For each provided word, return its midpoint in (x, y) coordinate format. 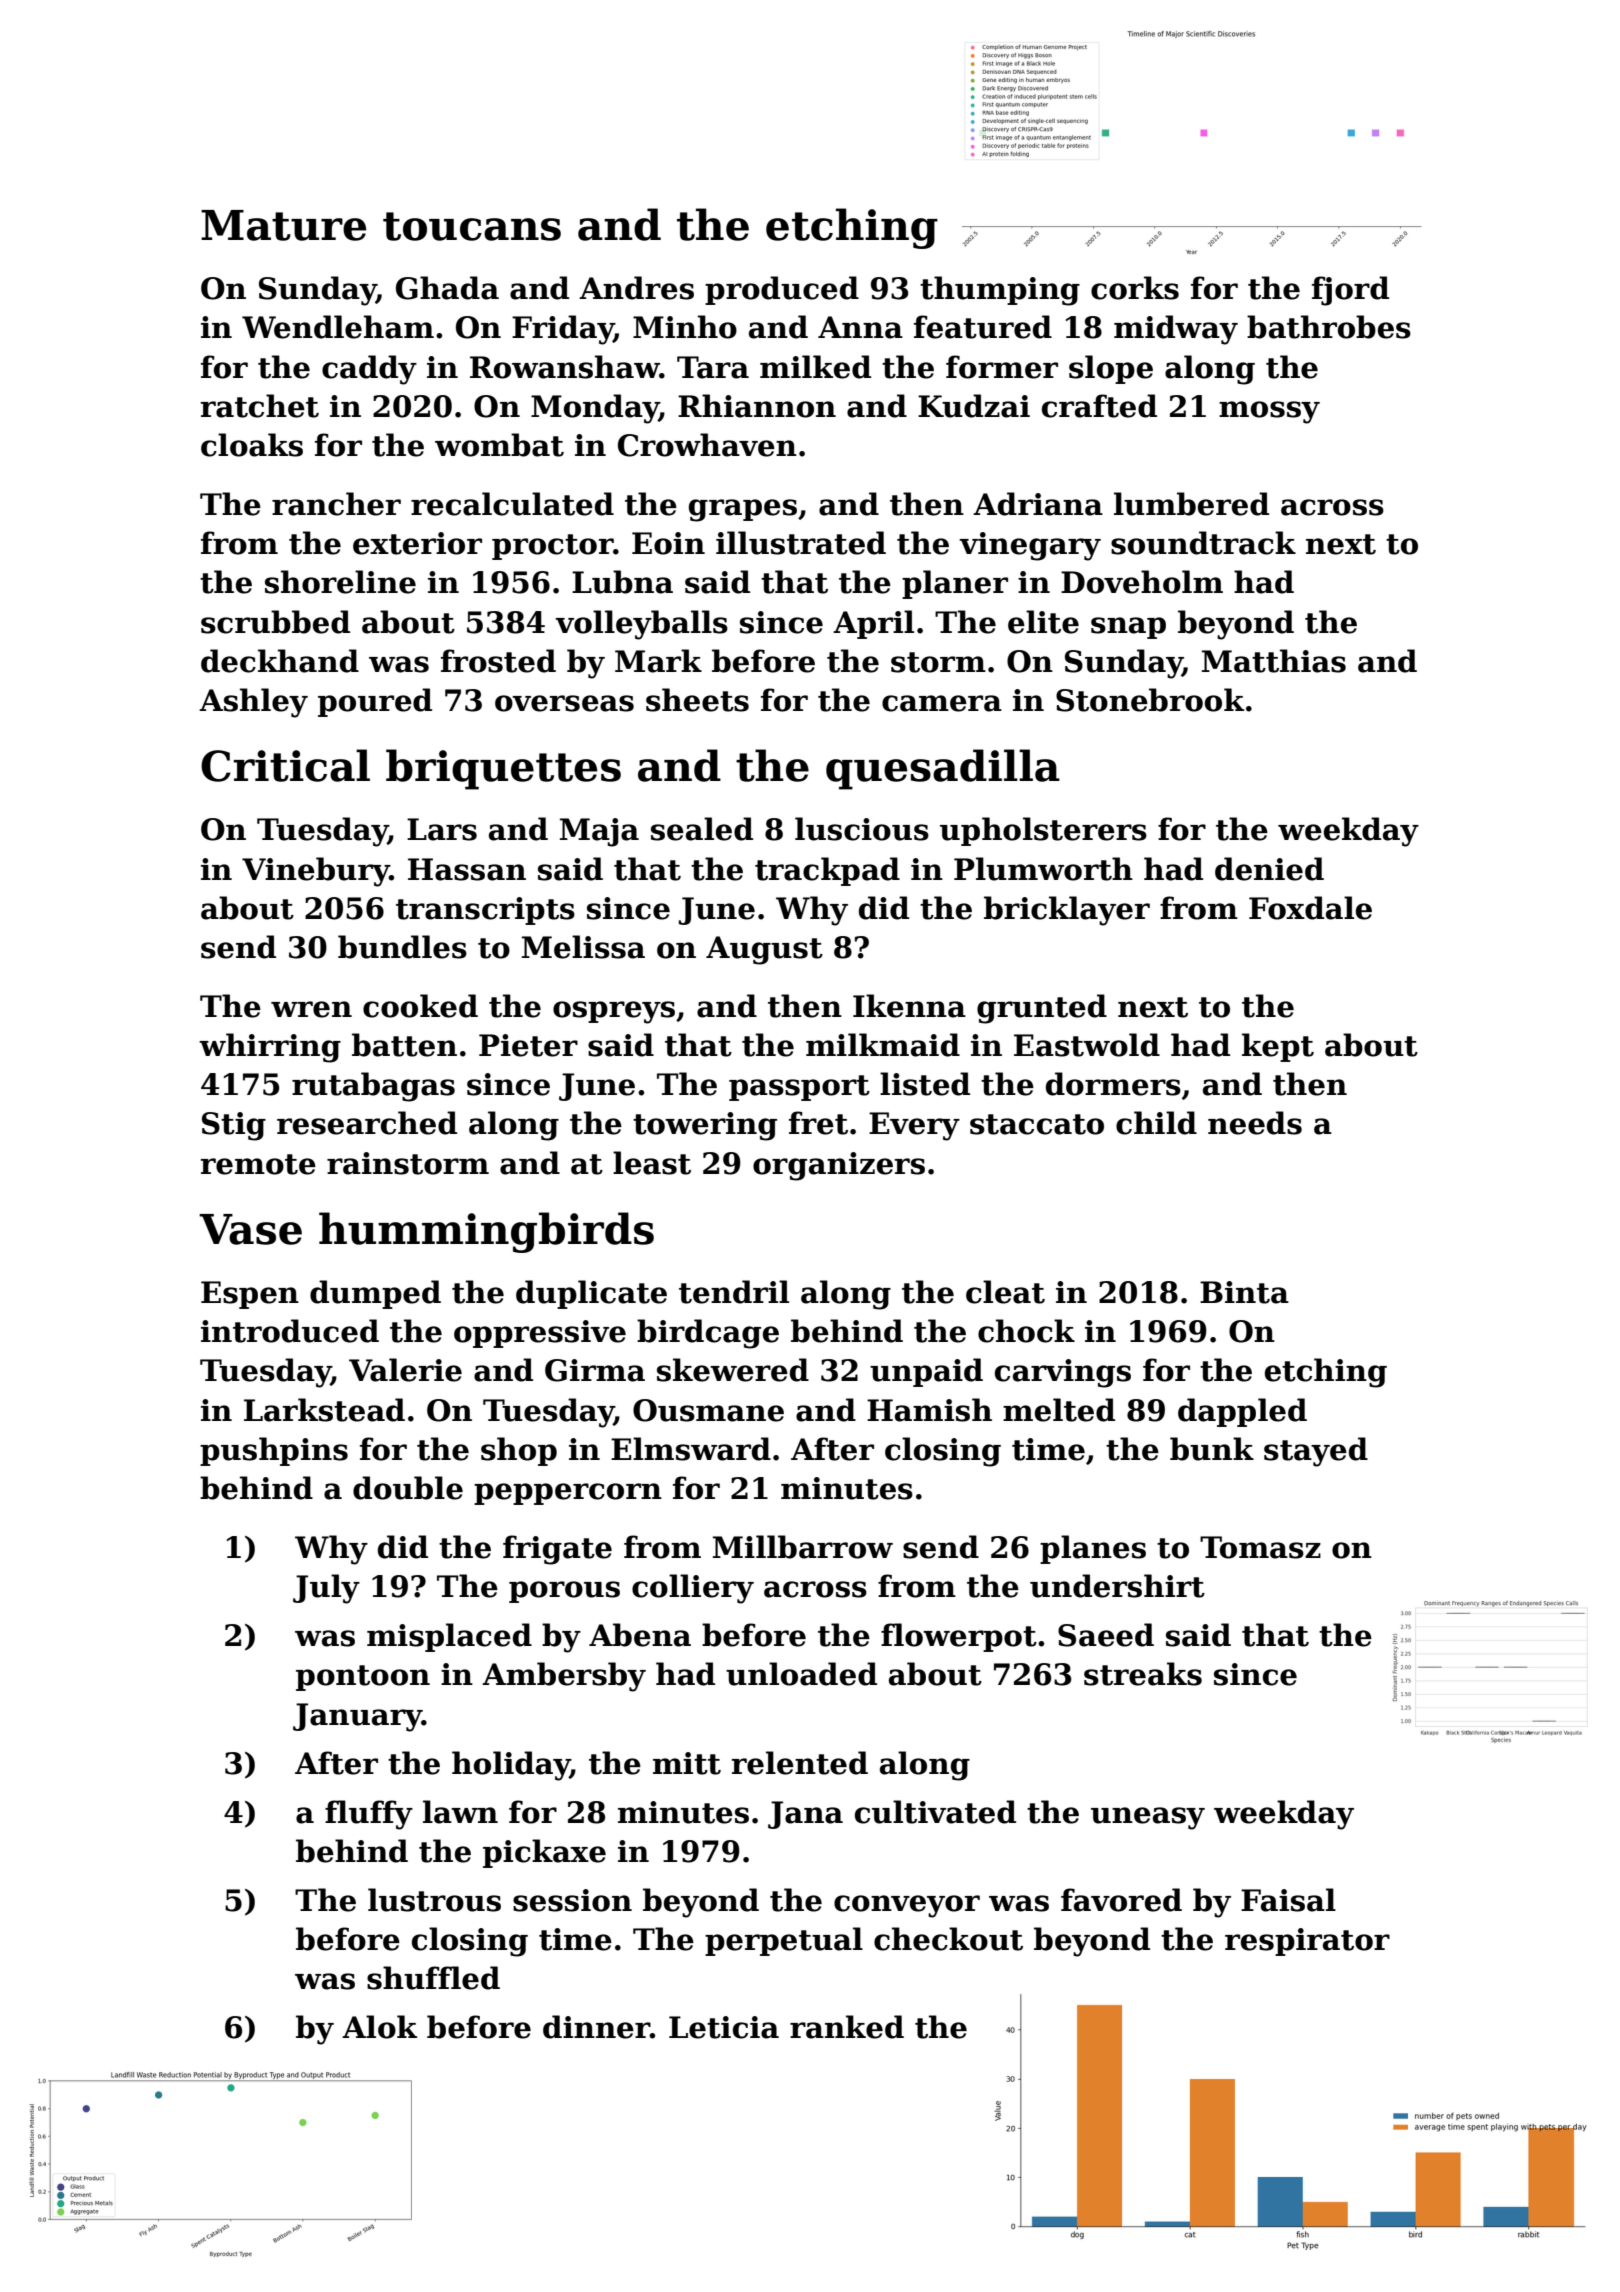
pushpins (274, 1451)
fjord (1350, 291)
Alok (379, 2027)
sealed (702, 829)
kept (1278, 1047)
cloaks (252, 445)
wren (311, 1009)
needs (1255, 1123)
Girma (595, 1370)
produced (782, 290)
